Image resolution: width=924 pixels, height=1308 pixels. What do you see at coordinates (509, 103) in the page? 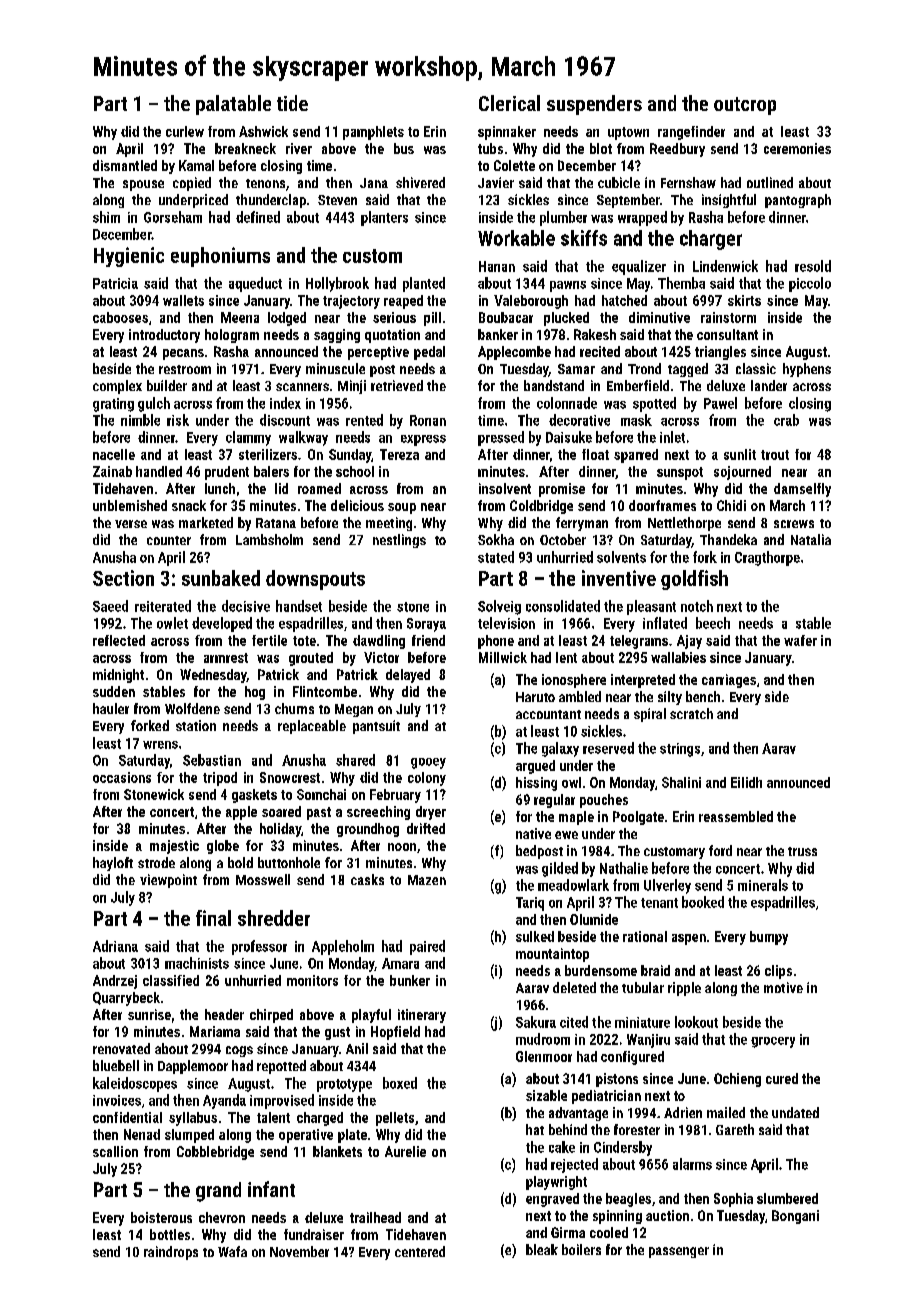
I see `Clerical` at bounding box center [509, 103].
